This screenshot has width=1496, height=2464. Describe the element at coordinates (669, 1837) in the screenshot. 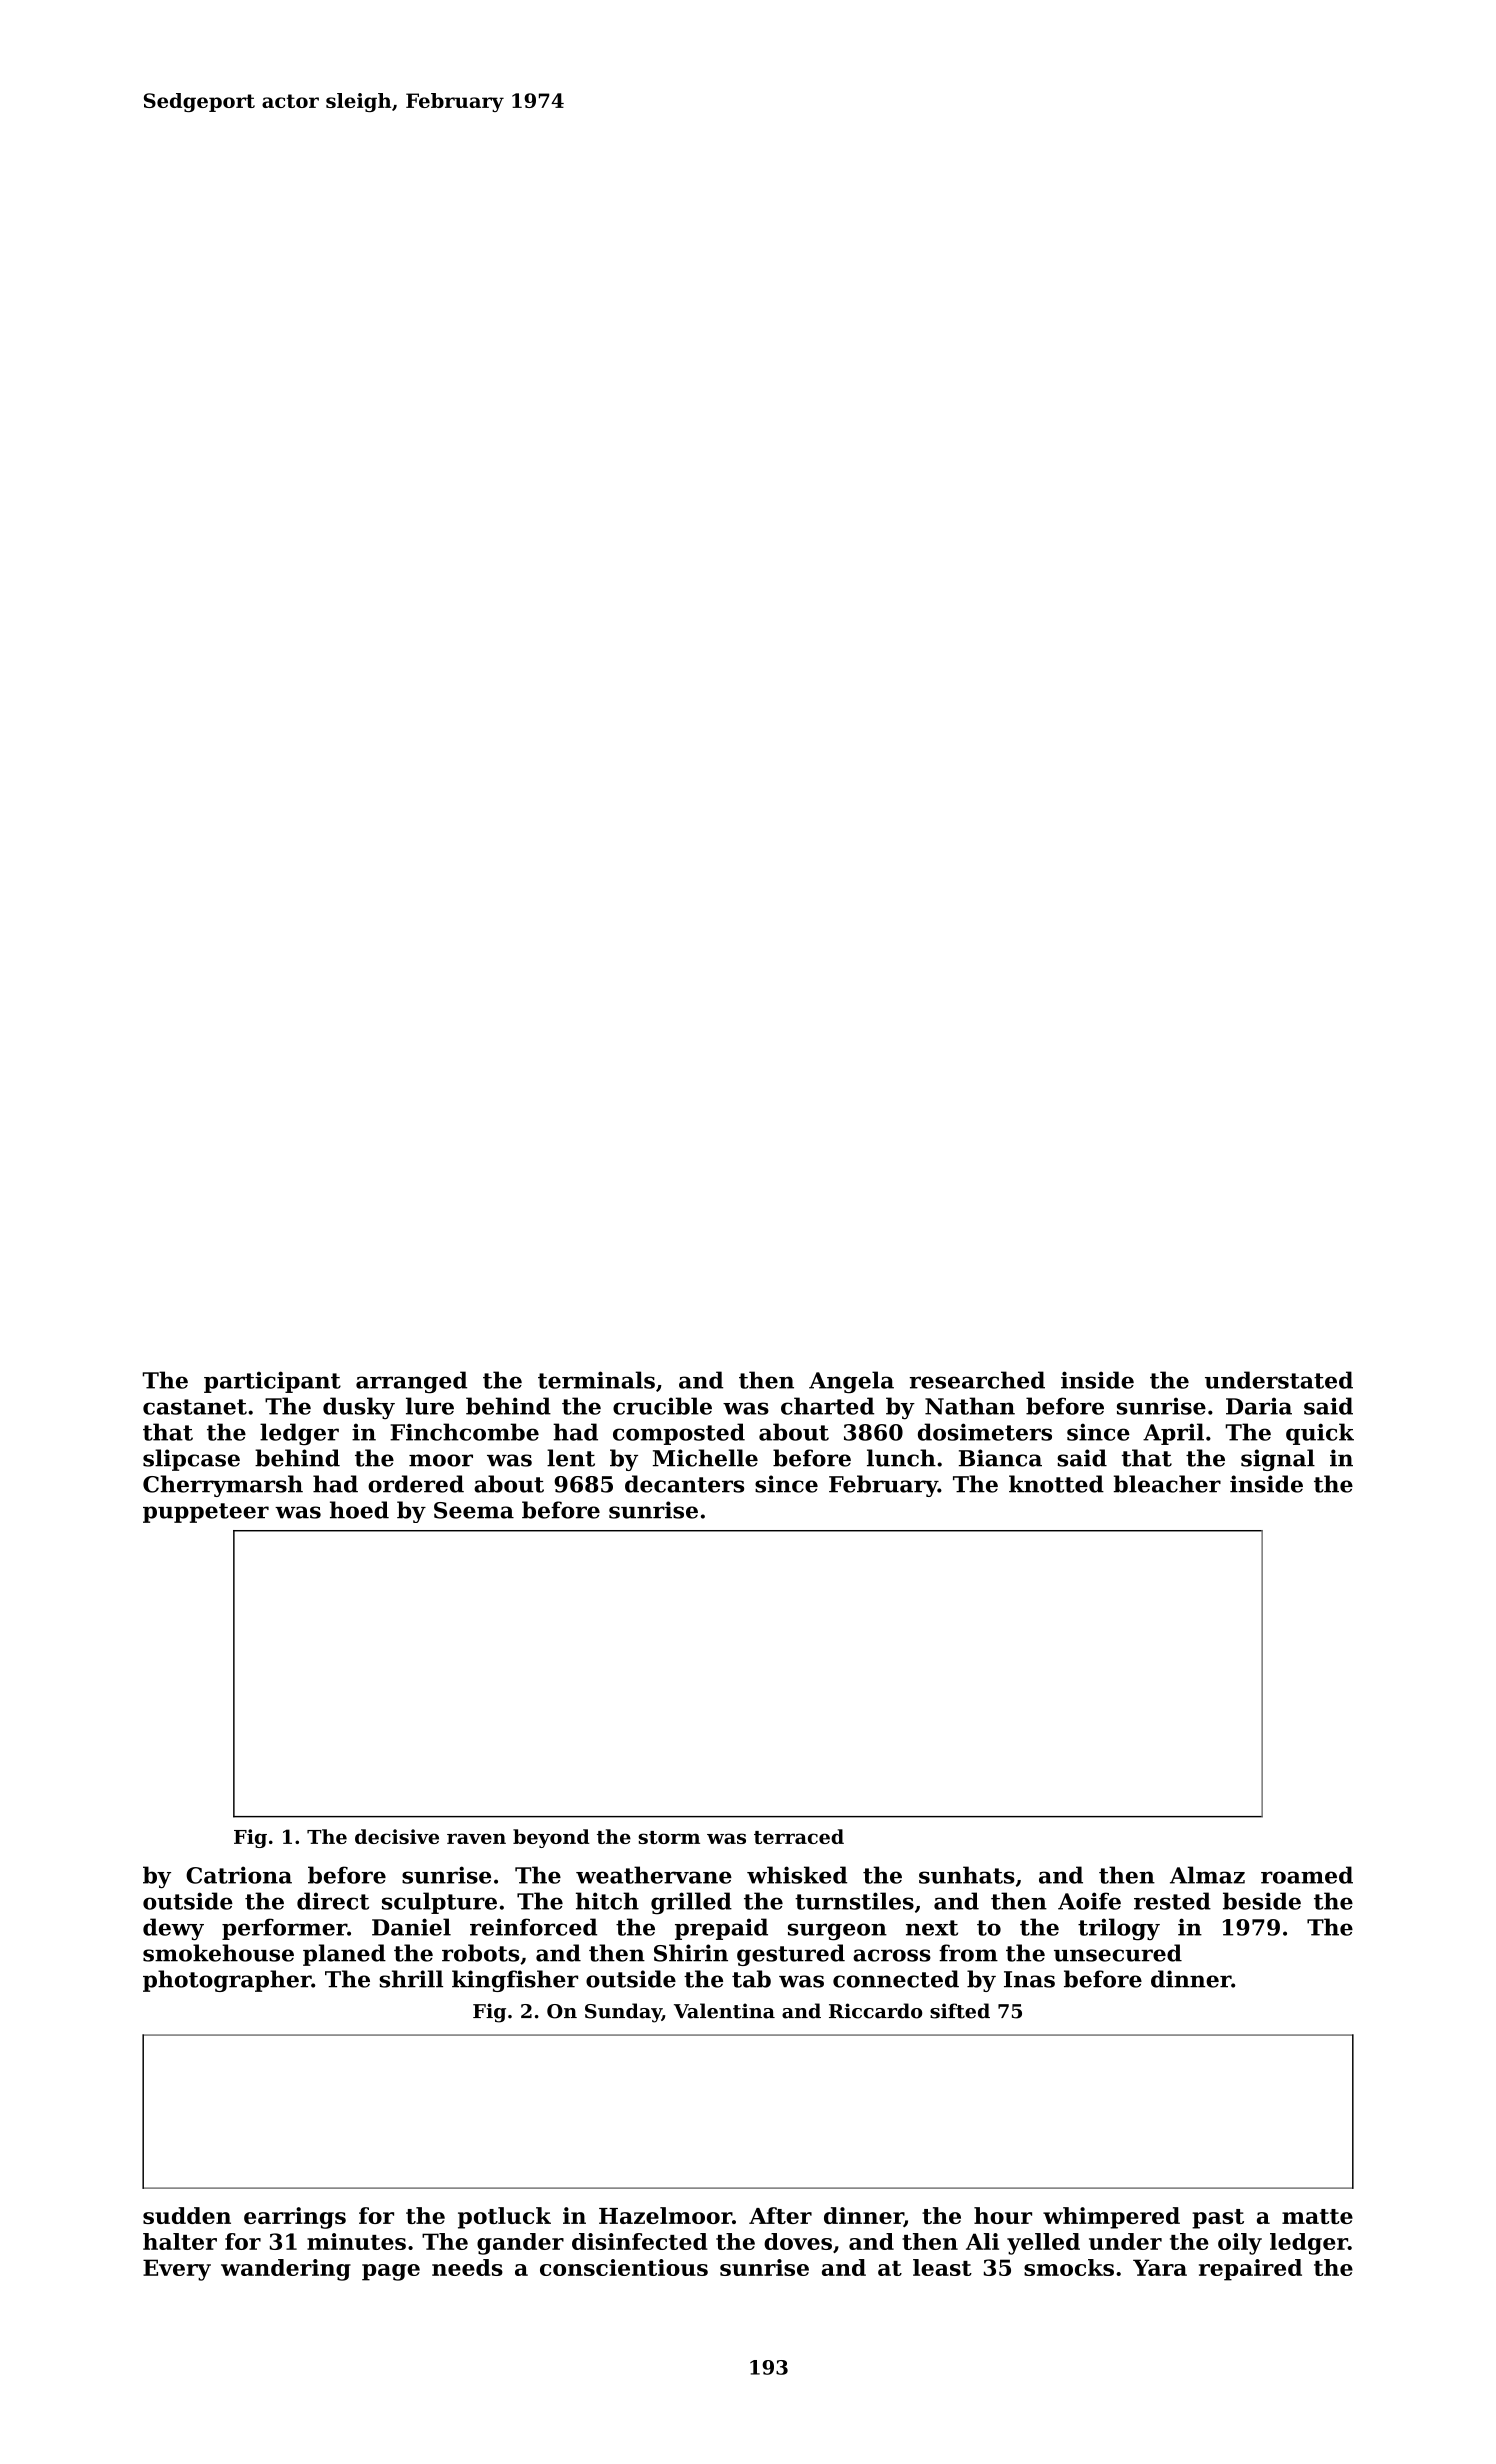

I see `storm` at that location.
